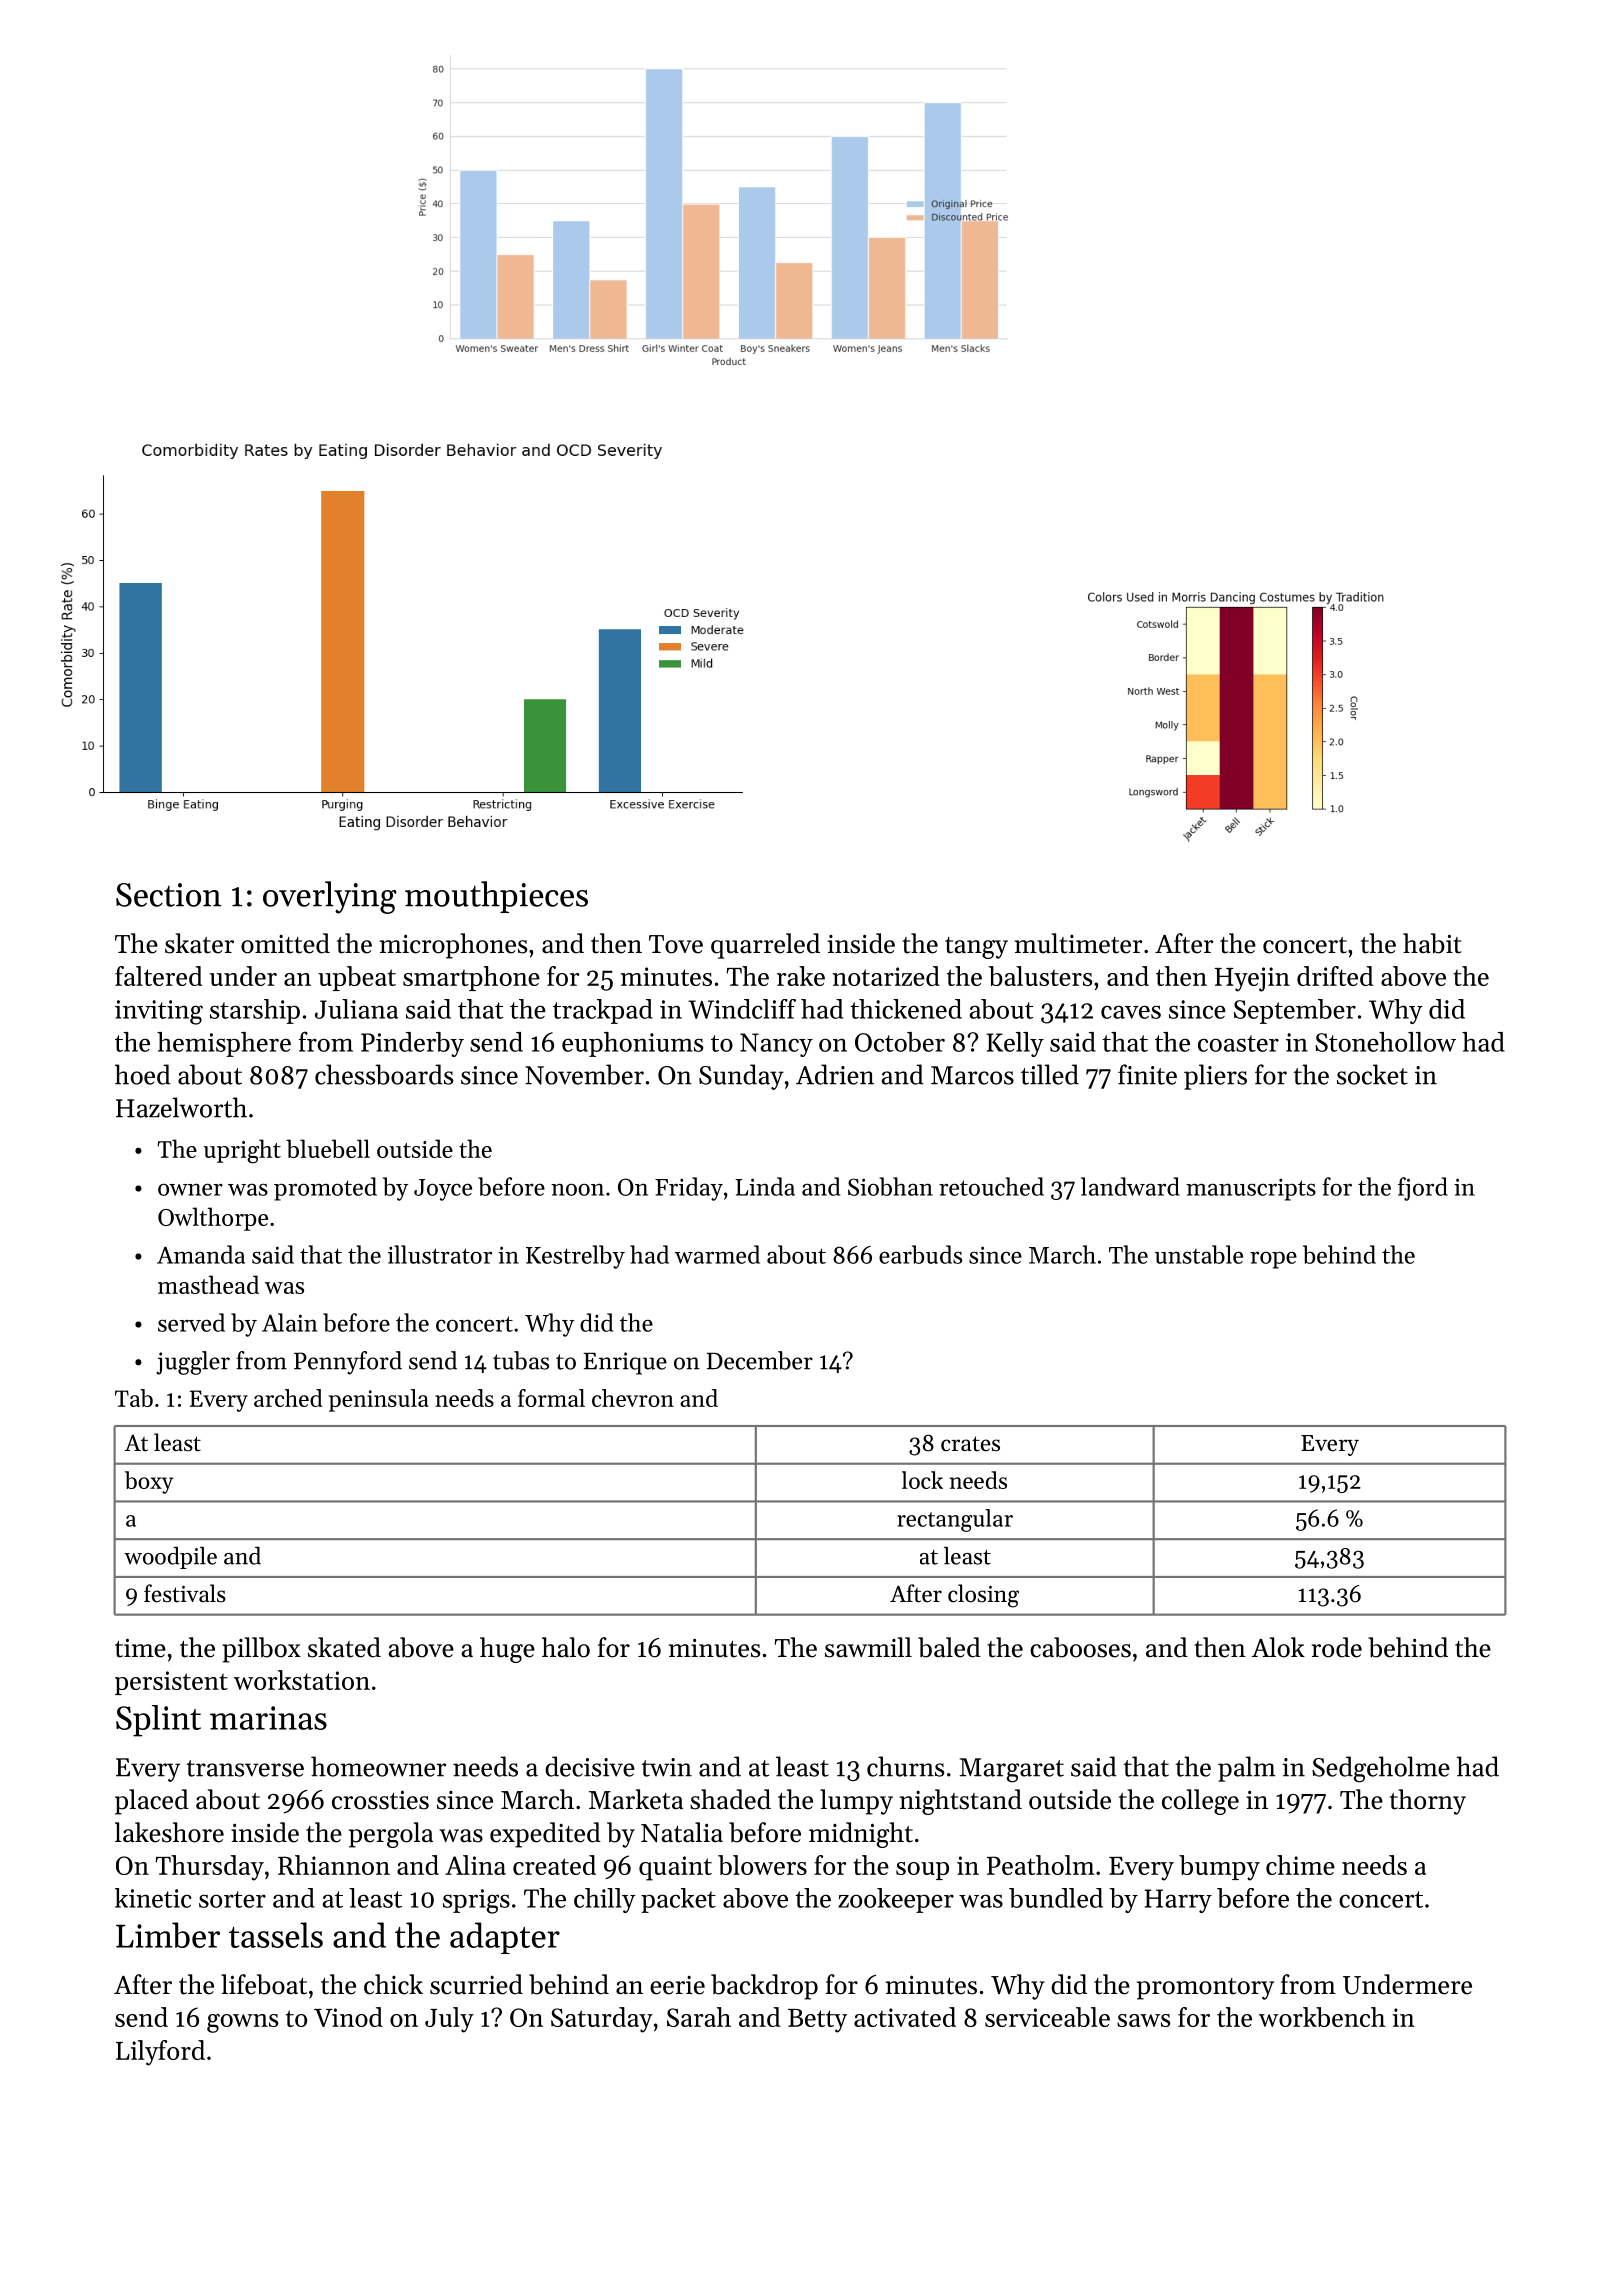  I want to click on upbeat, so click(357, 978).
